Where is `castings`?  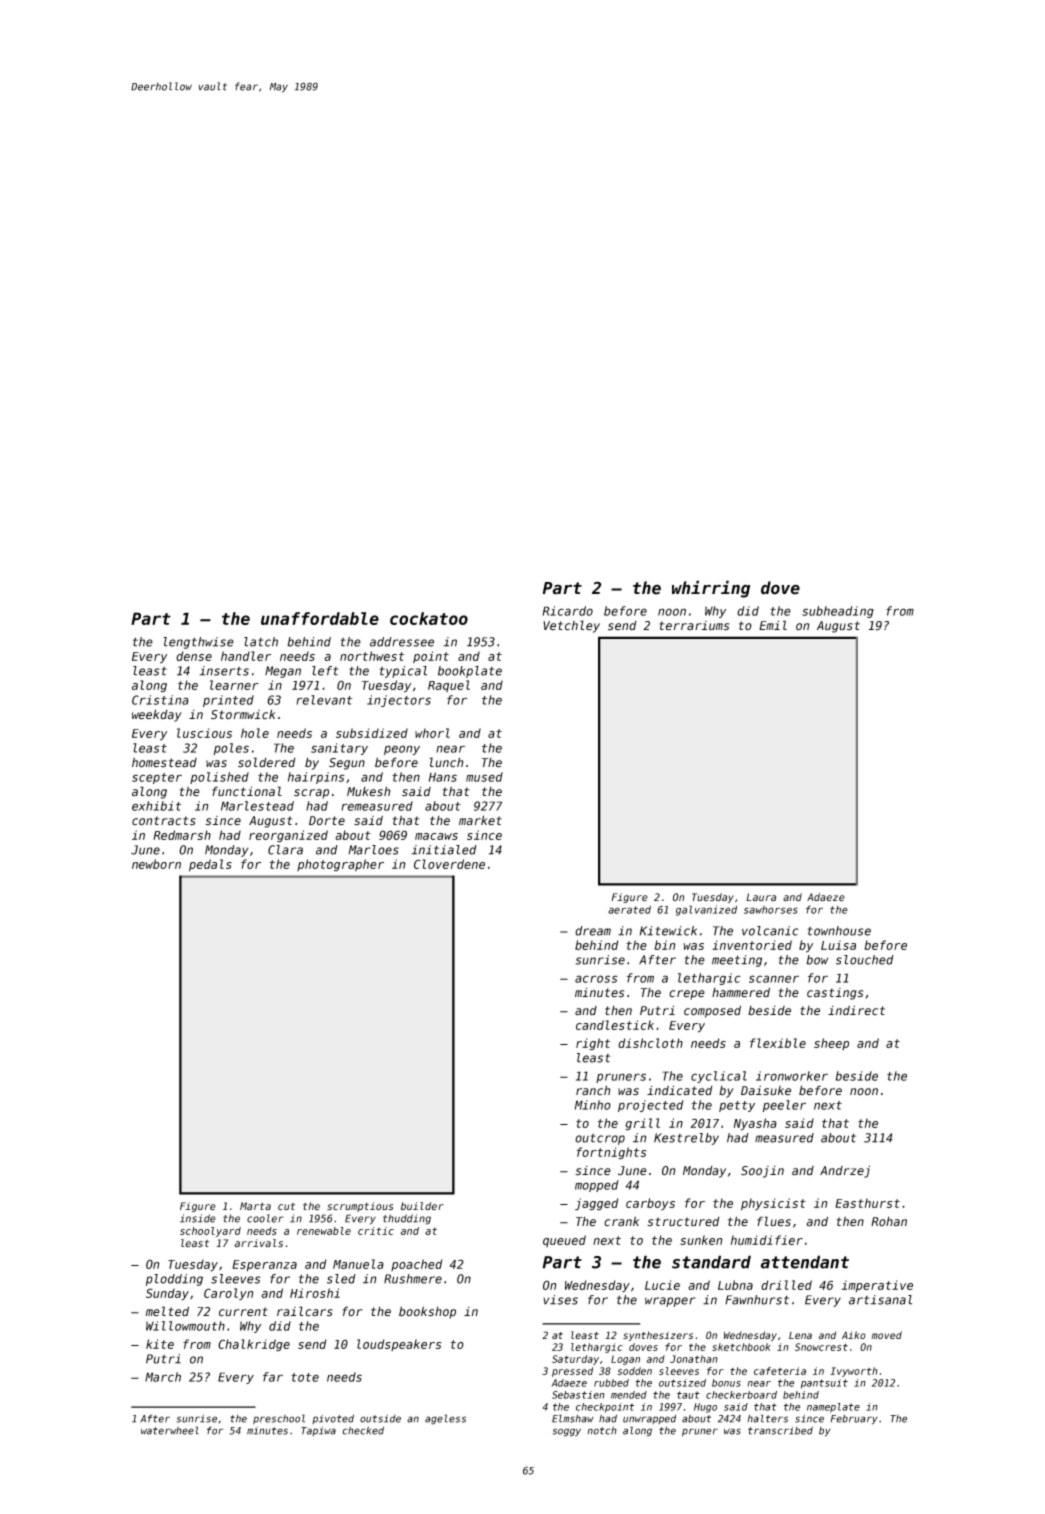
castings is located at coordinates (835, 994).
